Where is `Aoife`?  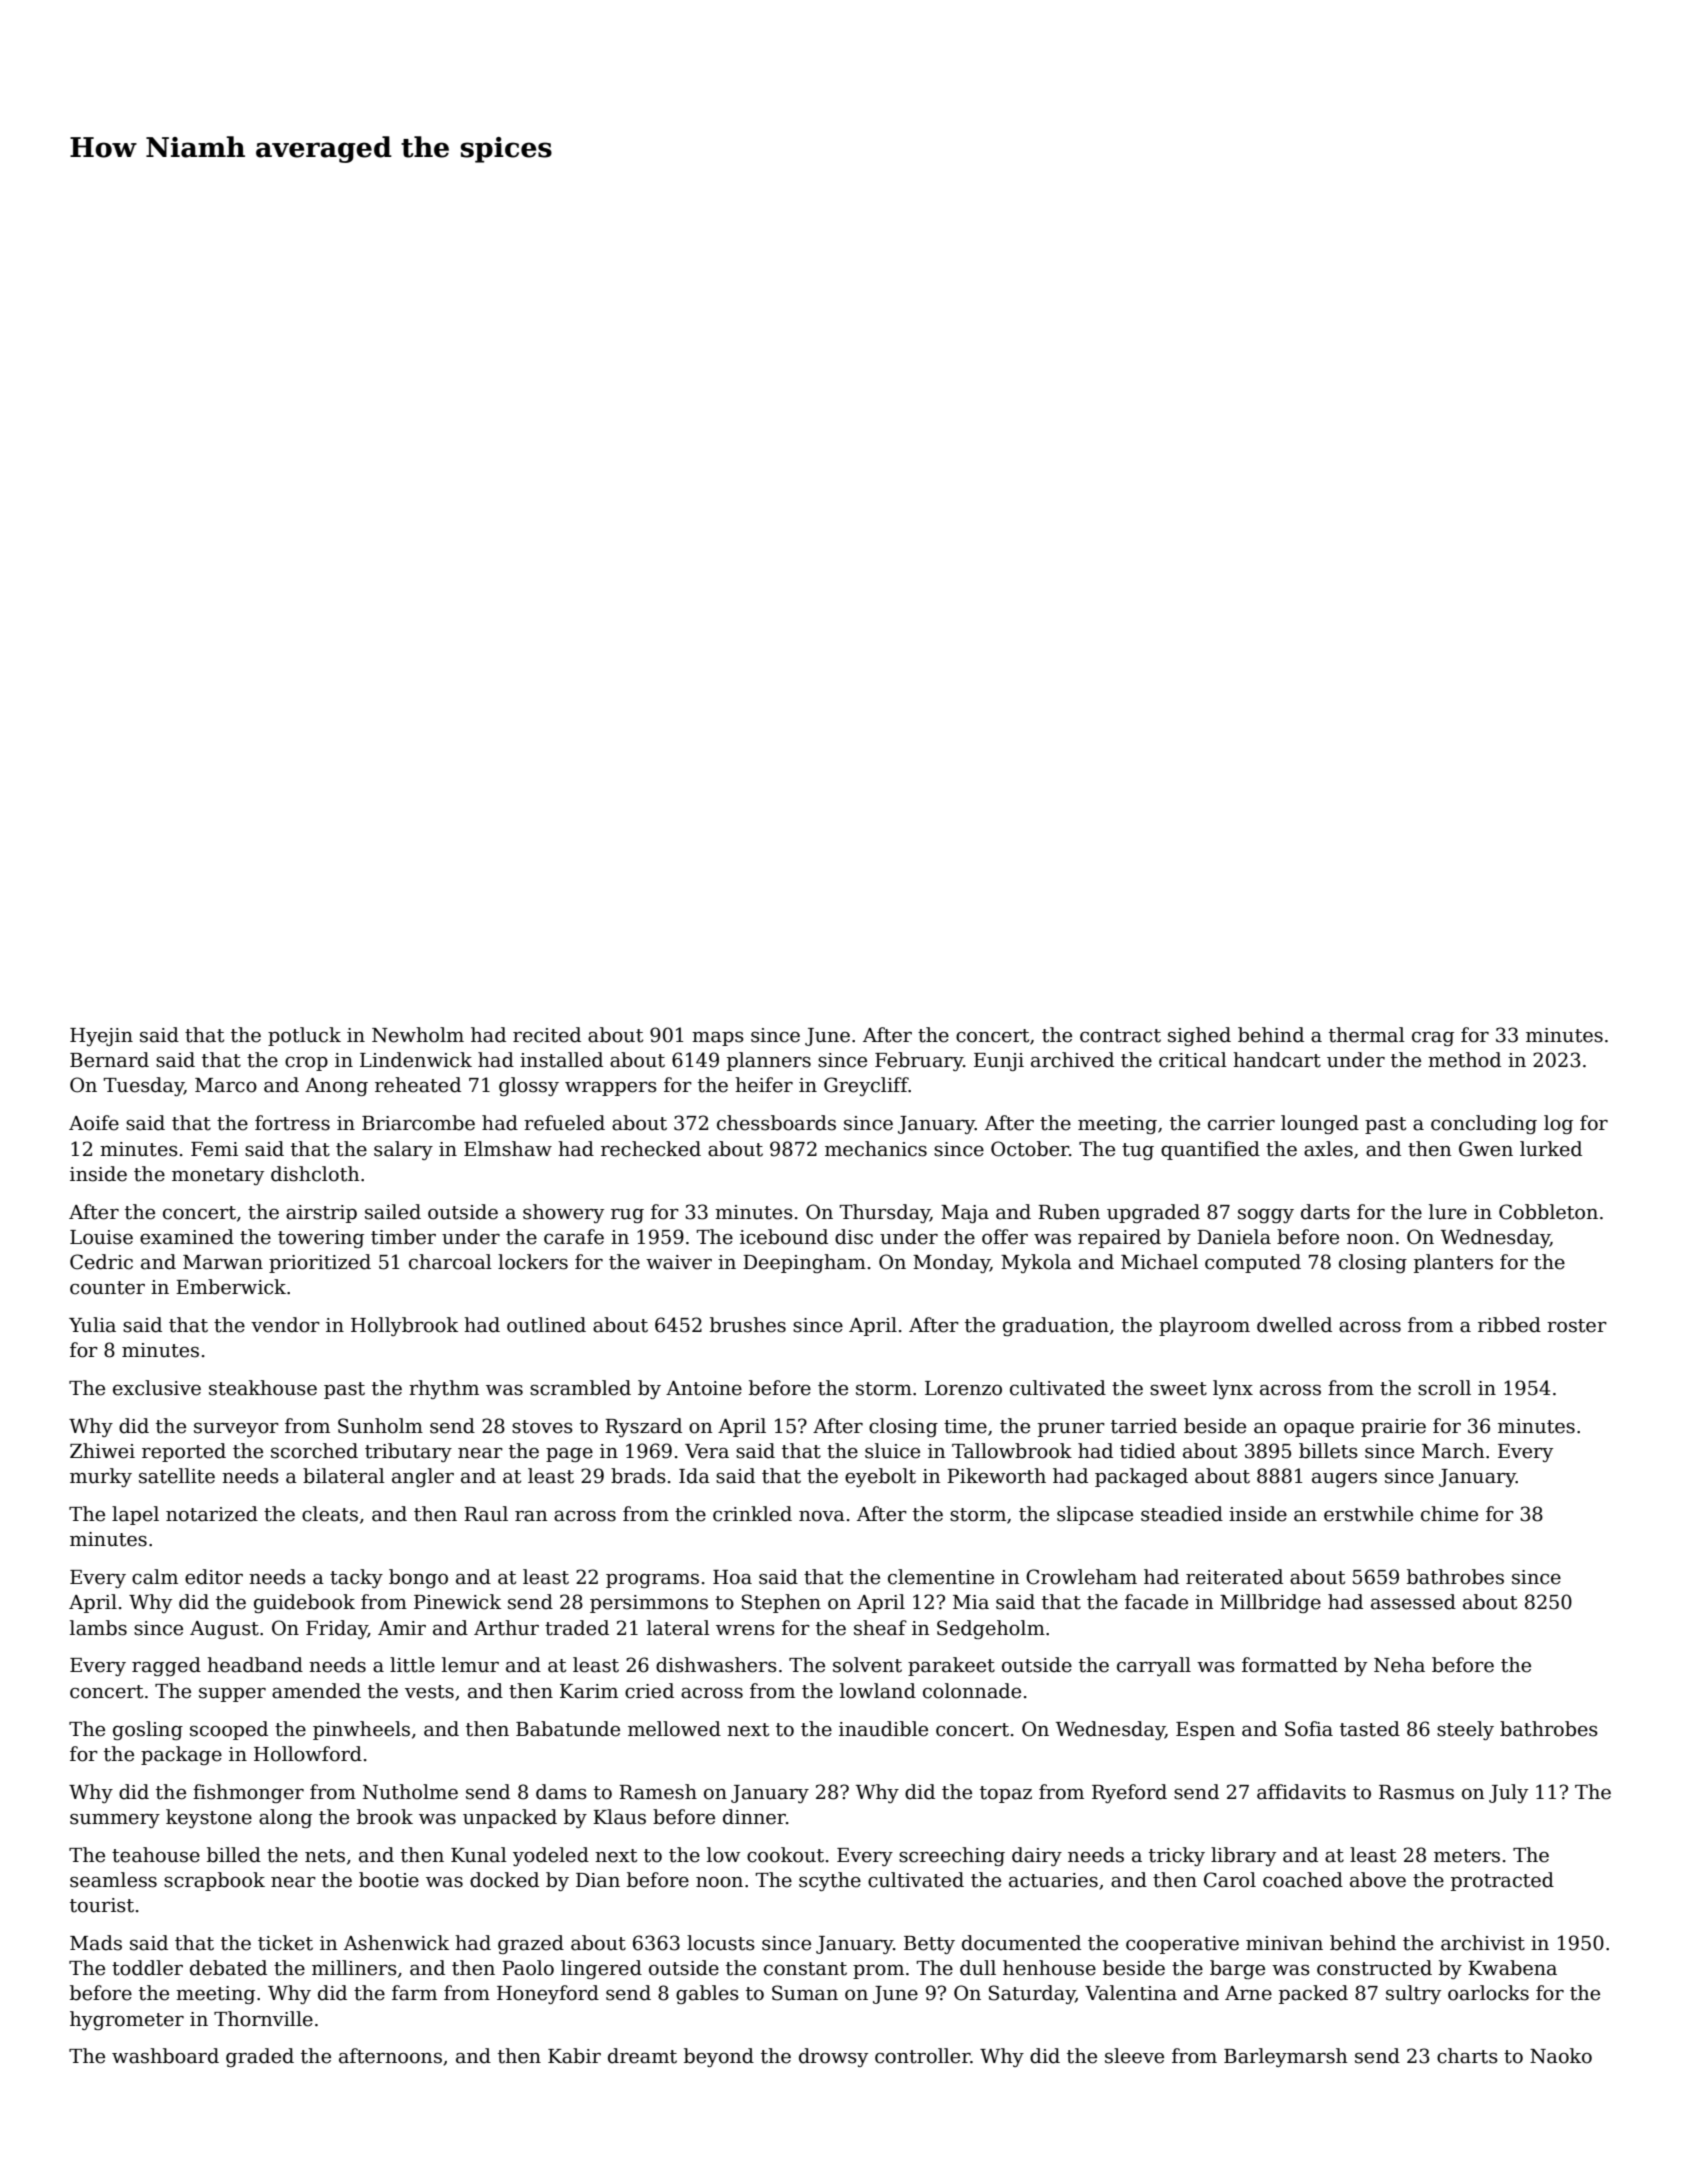
Aoife is located at coordinates (94, 1123).
